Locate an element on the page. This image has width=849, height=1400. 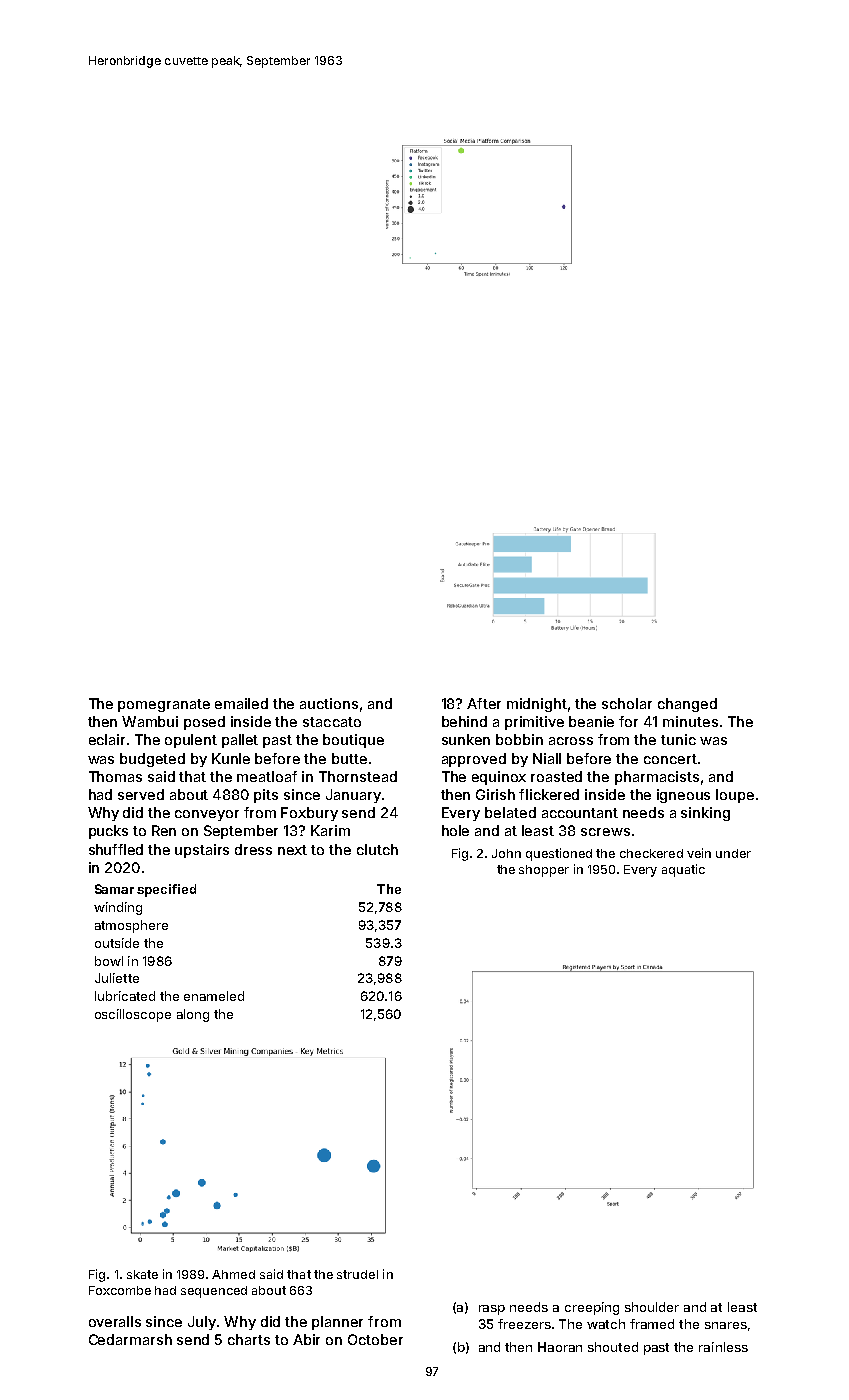
aquatic is located at coordinates (683, 870).
